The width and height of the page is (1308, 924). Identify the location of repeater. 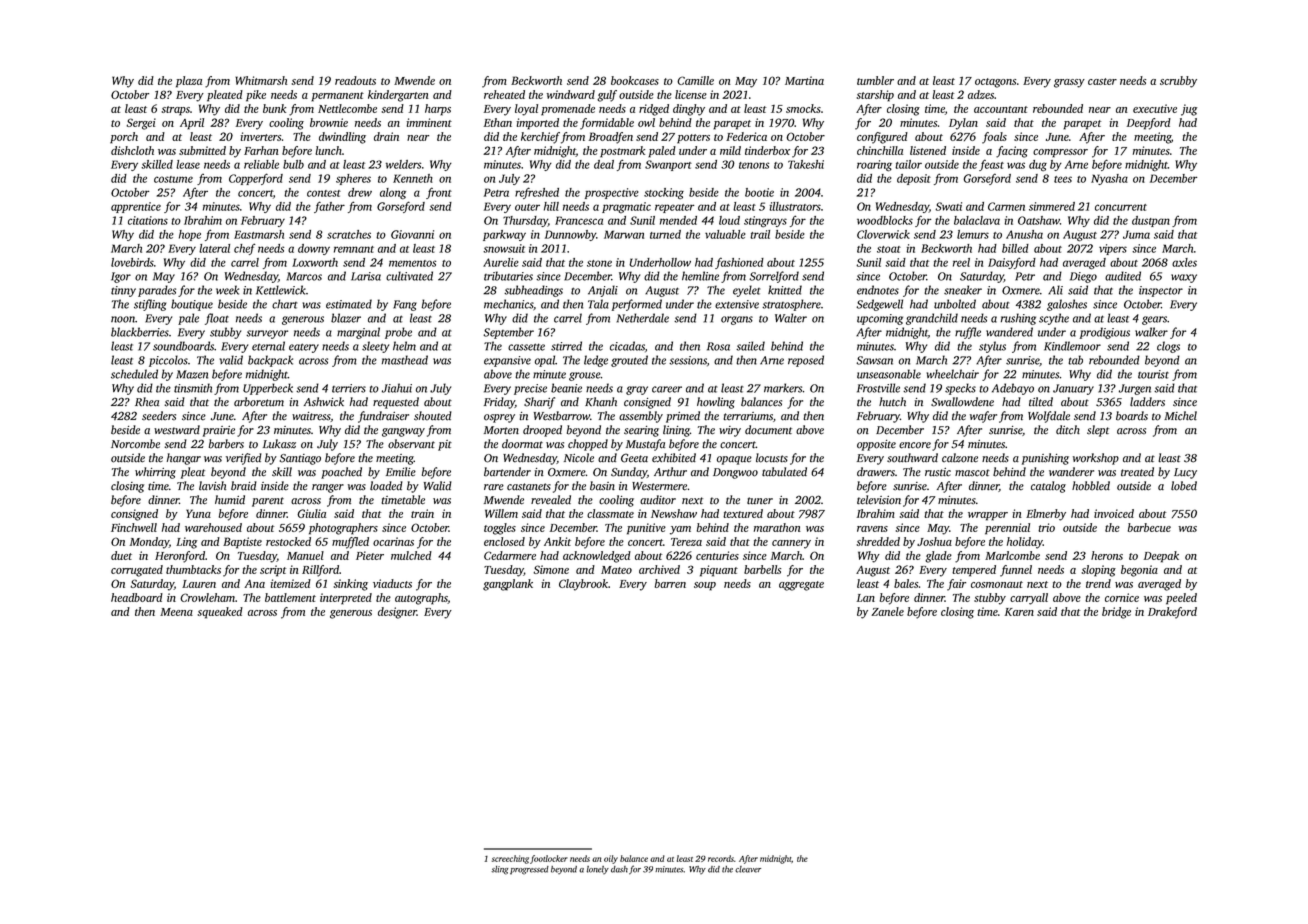
(674, 208).
